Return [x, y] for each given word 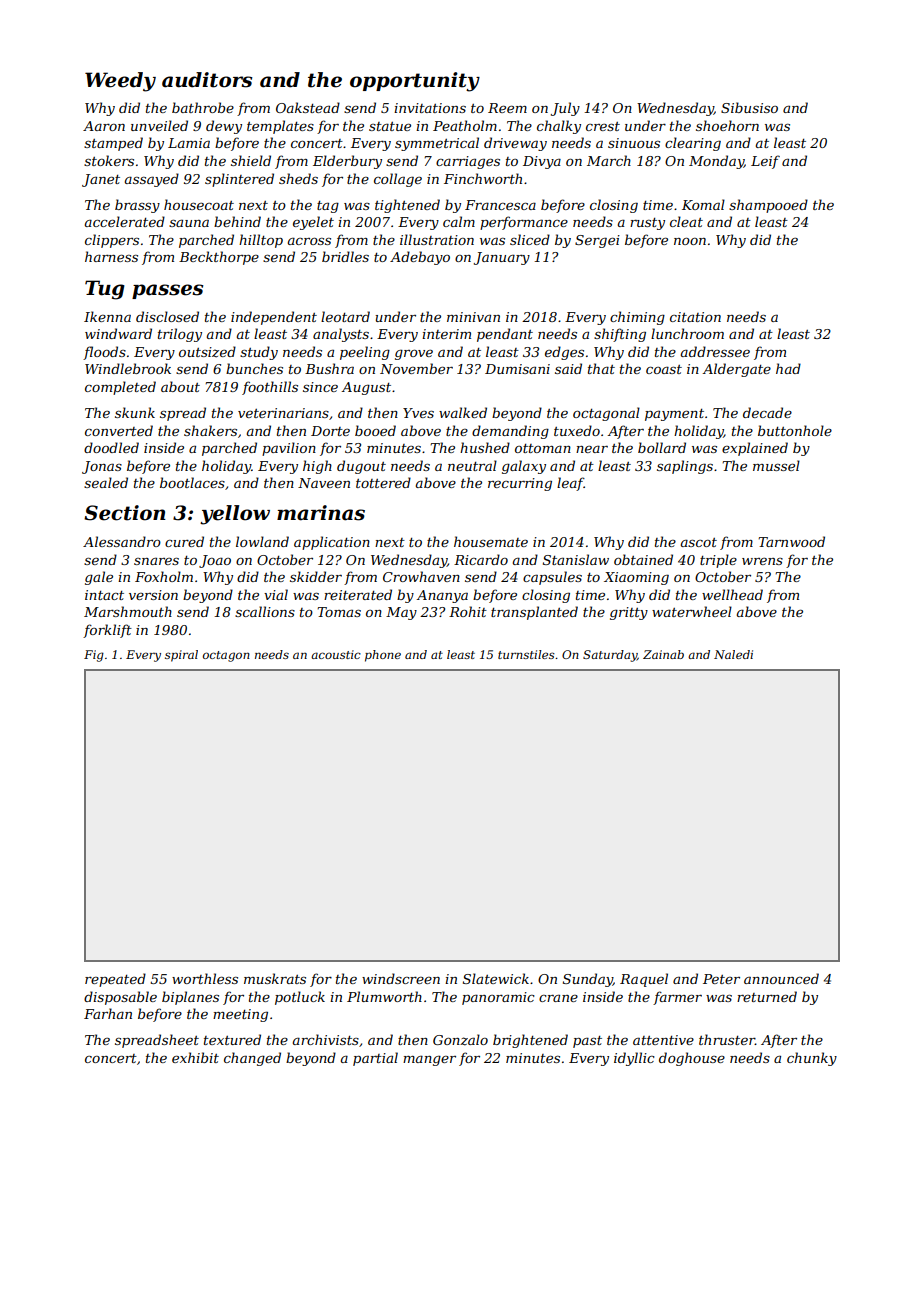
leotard [345, 316]
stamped [113, 144]
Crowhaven [421, 576]
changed [252, 1059]
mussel [776, 465]
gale [99, 578]
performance [524, 223]
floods [104, 353]
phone [383, 656]
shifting [620, 335]
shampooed [768, 206]
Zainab [663, 654]
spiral [181, 656]
